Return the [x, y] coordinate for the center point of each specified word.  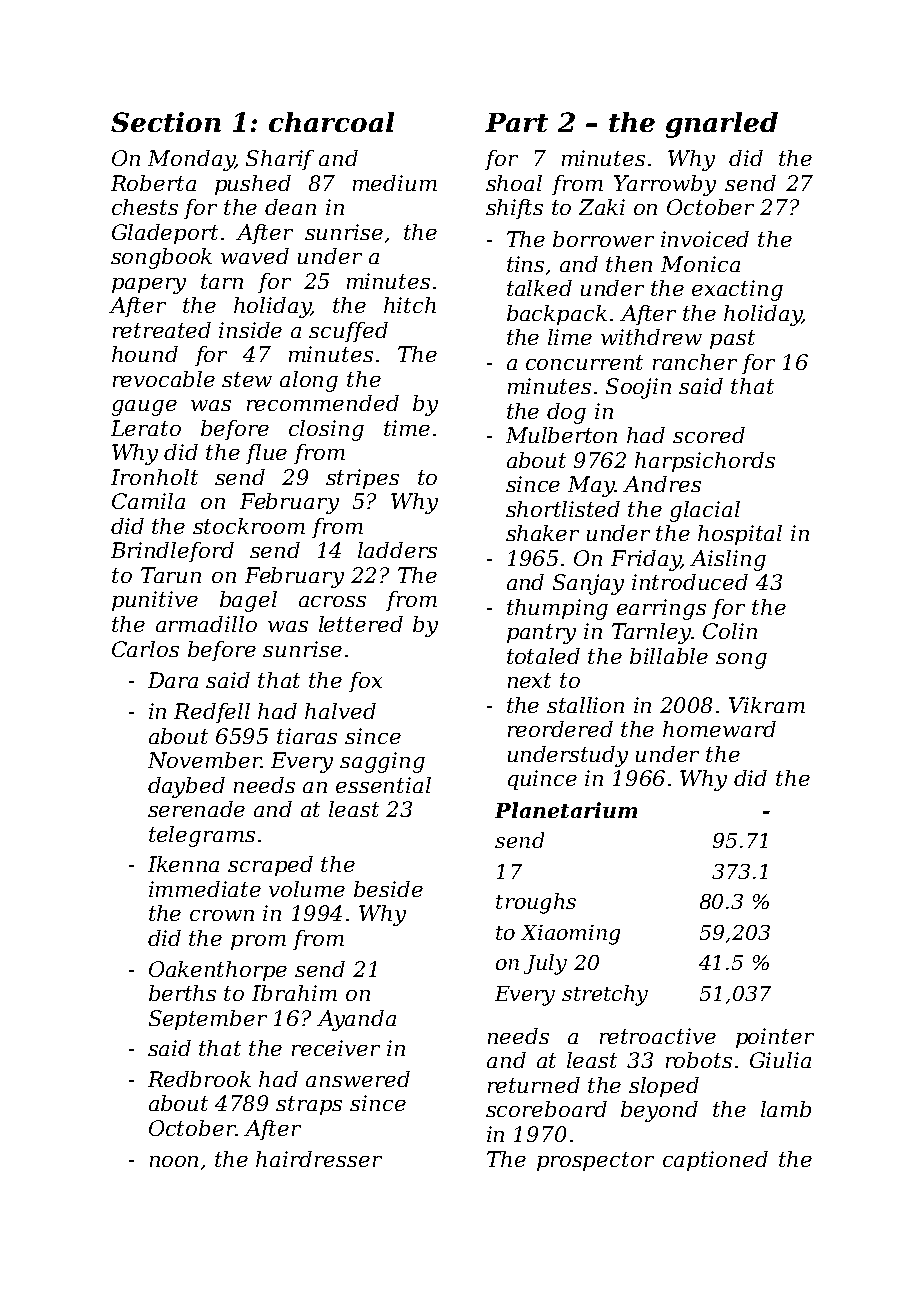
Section [166, 122]
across [332, 601]
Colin [730, 631]
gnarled [722, 125]
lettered [361, 624]
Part [516, 122]
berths [182, 993]
